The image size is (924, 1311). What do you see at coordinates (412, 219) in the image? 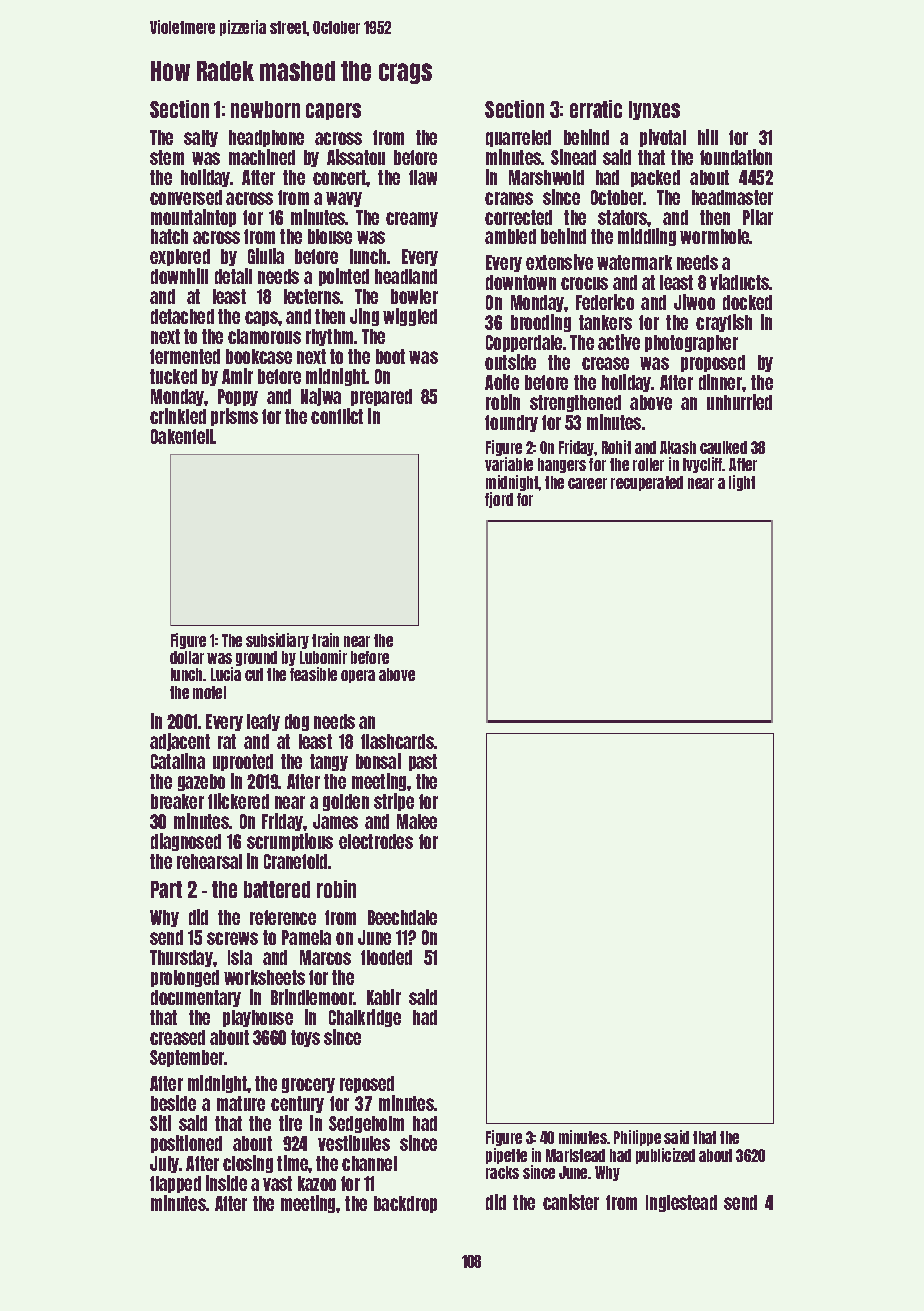
I see `creamy` at bounding box center [412, 219].
